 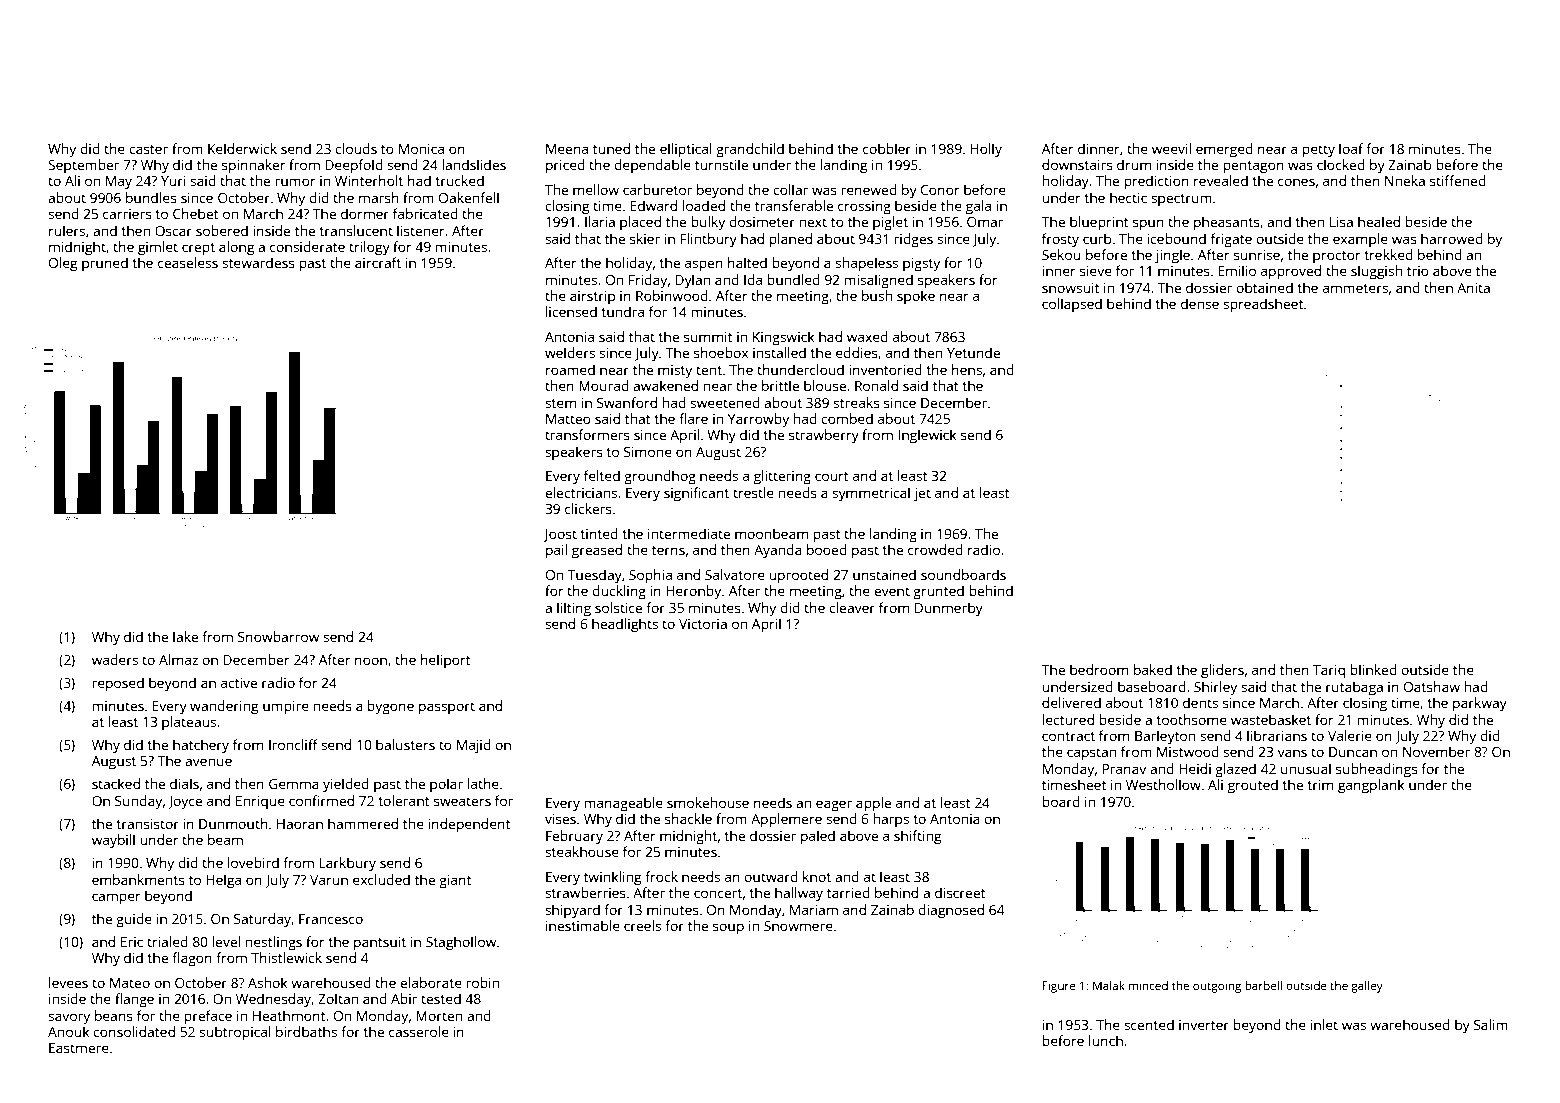 I want to click on Morten, so click(x=439, y=1016).
